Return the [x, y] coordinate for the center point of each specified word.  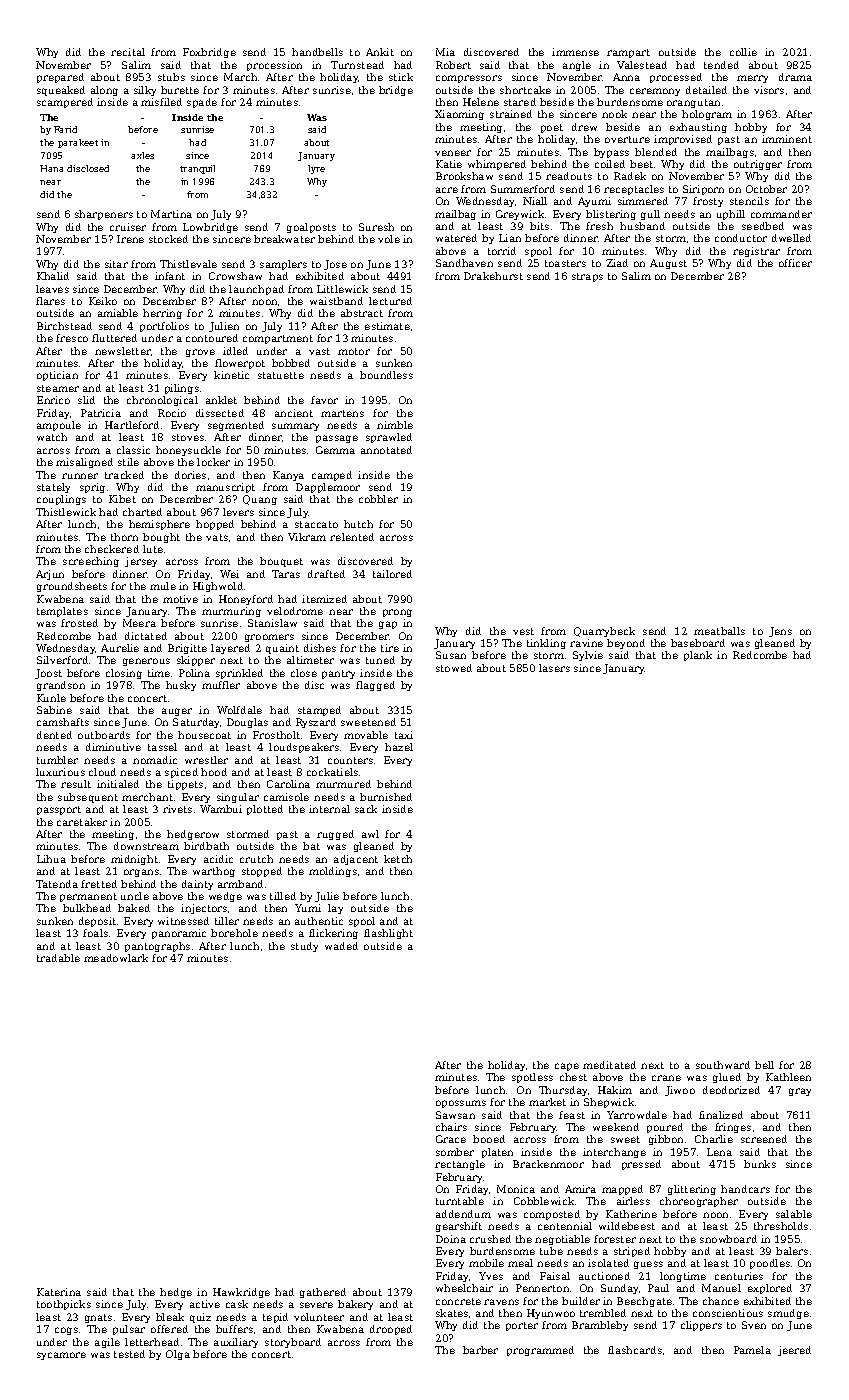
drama [795, 77]
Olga [178, 1355]
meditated [609, 1065]
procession [274, 66]
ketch [398, 859]
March [240, 77]
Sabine [54, 710]
